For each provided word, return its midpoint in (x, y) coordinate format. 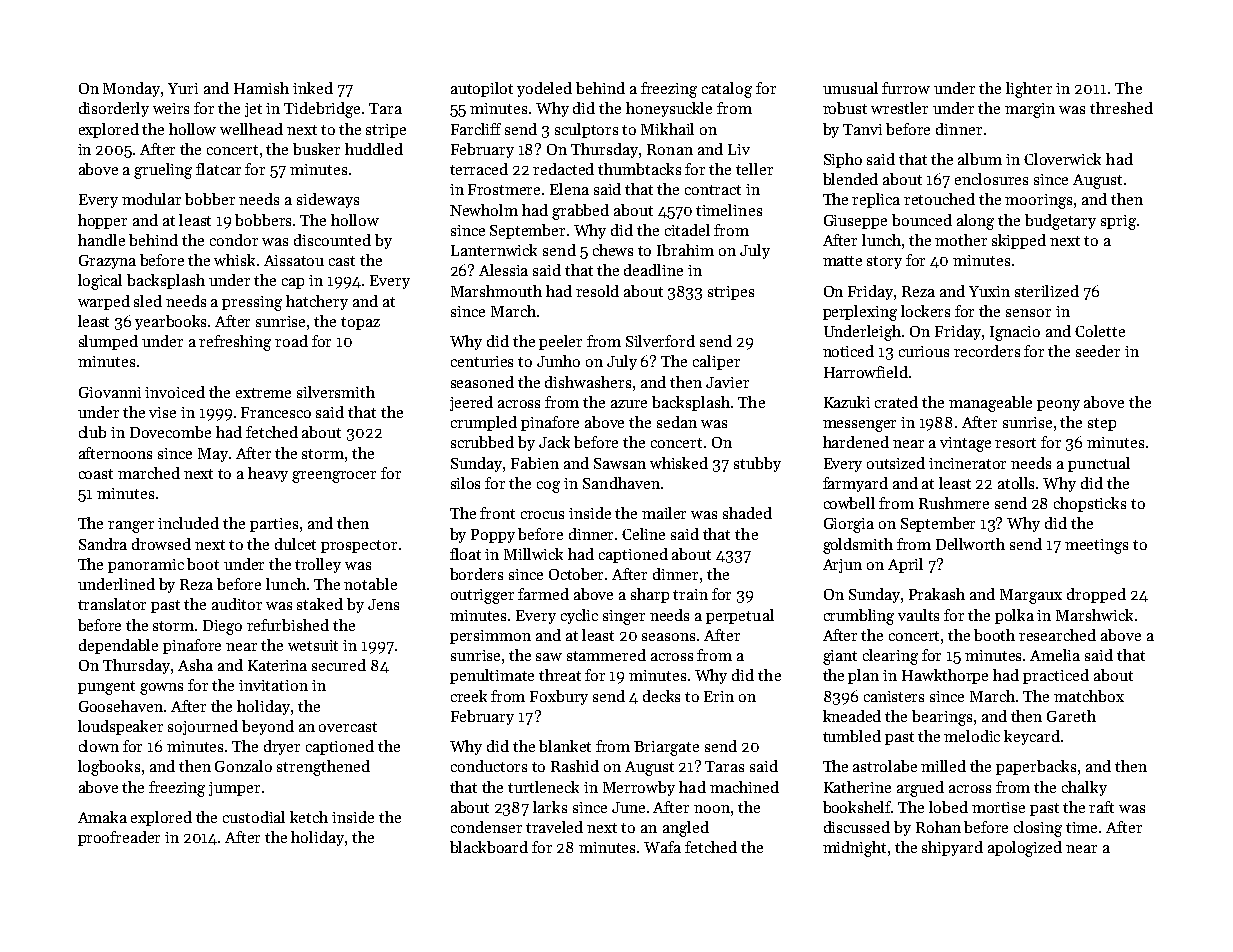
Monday (132, 89)
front (497, 513)
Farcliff (476, 129)
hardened (856, 442)
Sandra (103, 544)
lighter (1029, 90)
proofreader (119, 838)
